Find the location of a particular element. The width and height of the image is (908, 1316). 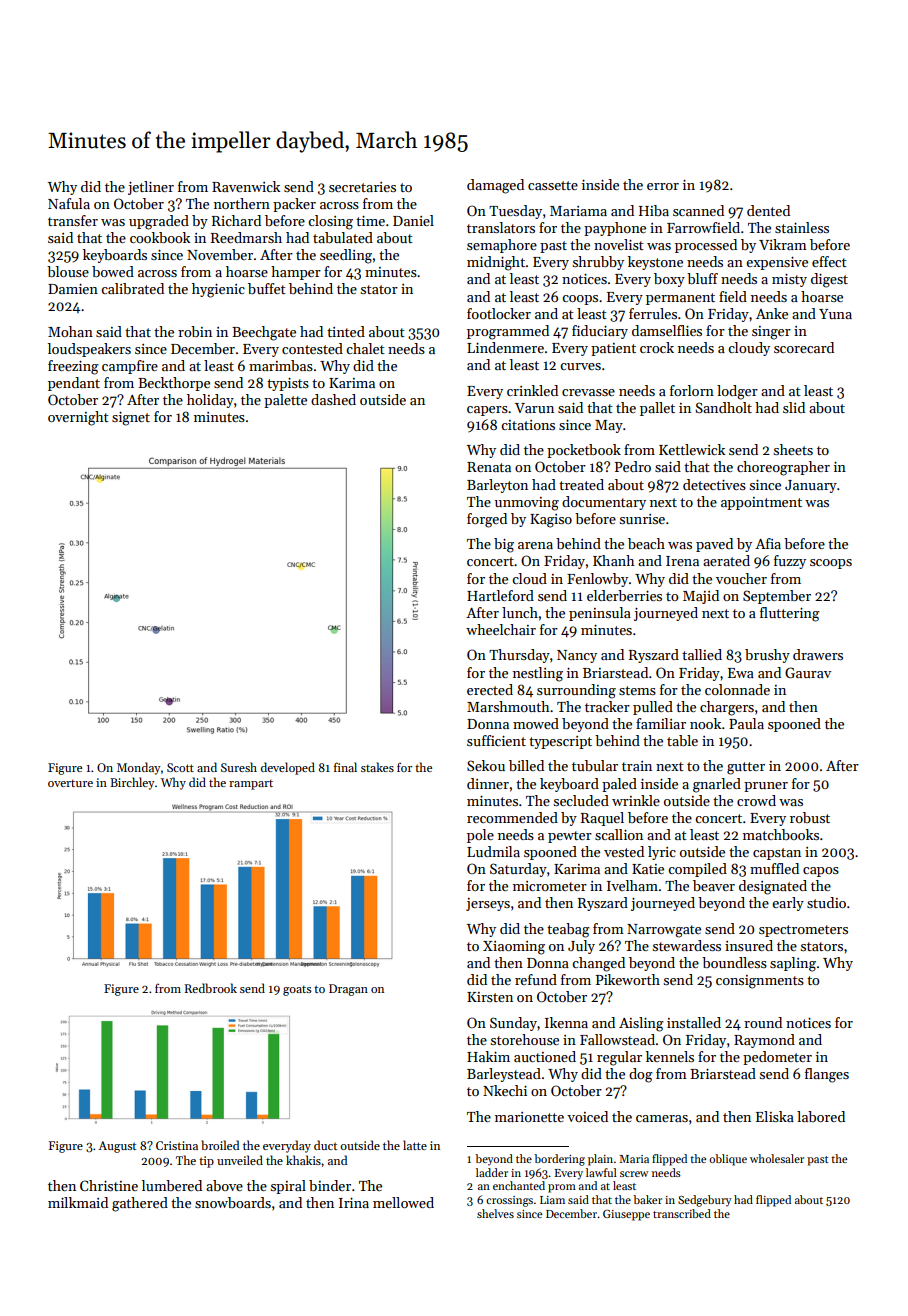

cassette is located at coordinates (553, 185).
